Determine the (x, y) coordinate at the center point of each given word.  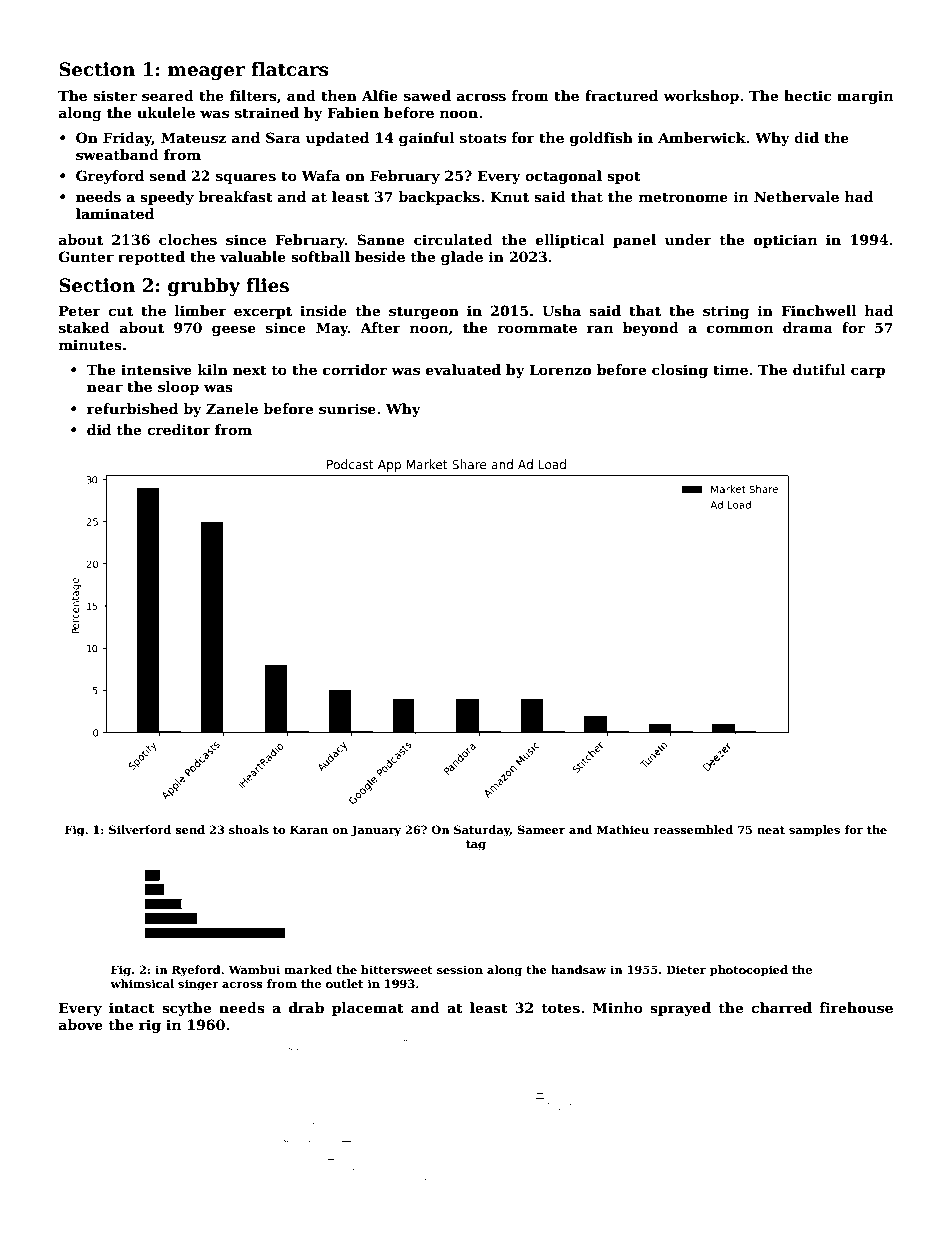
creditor (179, 429)
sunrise (347, 408)
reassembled (693, 829)
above (81, 1024)
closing (680, 371)
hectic (807, 95)
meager (206, 73)
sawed (427, 95)
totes (560, 1008)
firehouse (856, 1007)
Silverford (140, 829)
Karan (309, 829)
